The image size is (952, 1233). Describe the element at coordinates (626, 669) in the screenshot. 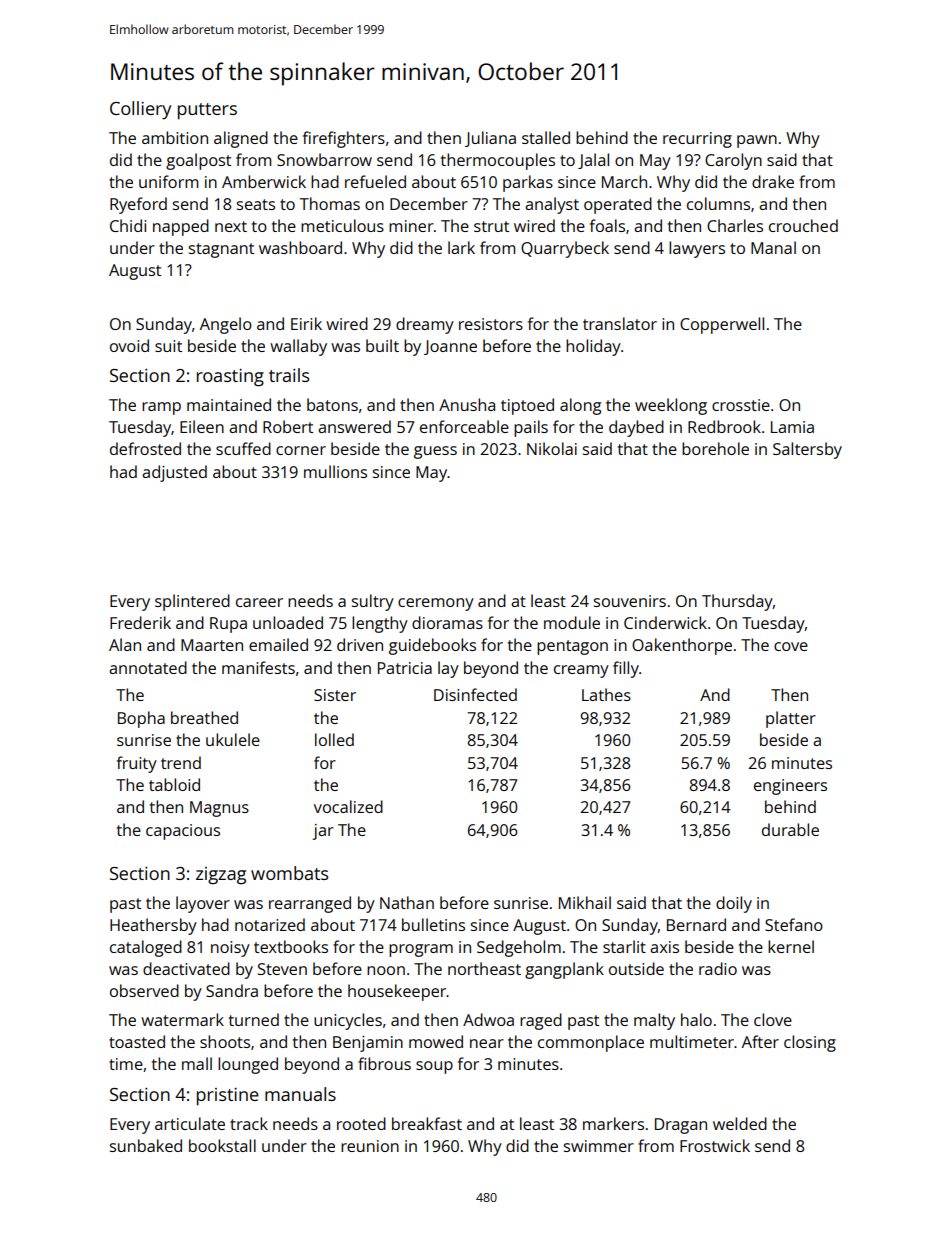

I see `filly` at that location.
